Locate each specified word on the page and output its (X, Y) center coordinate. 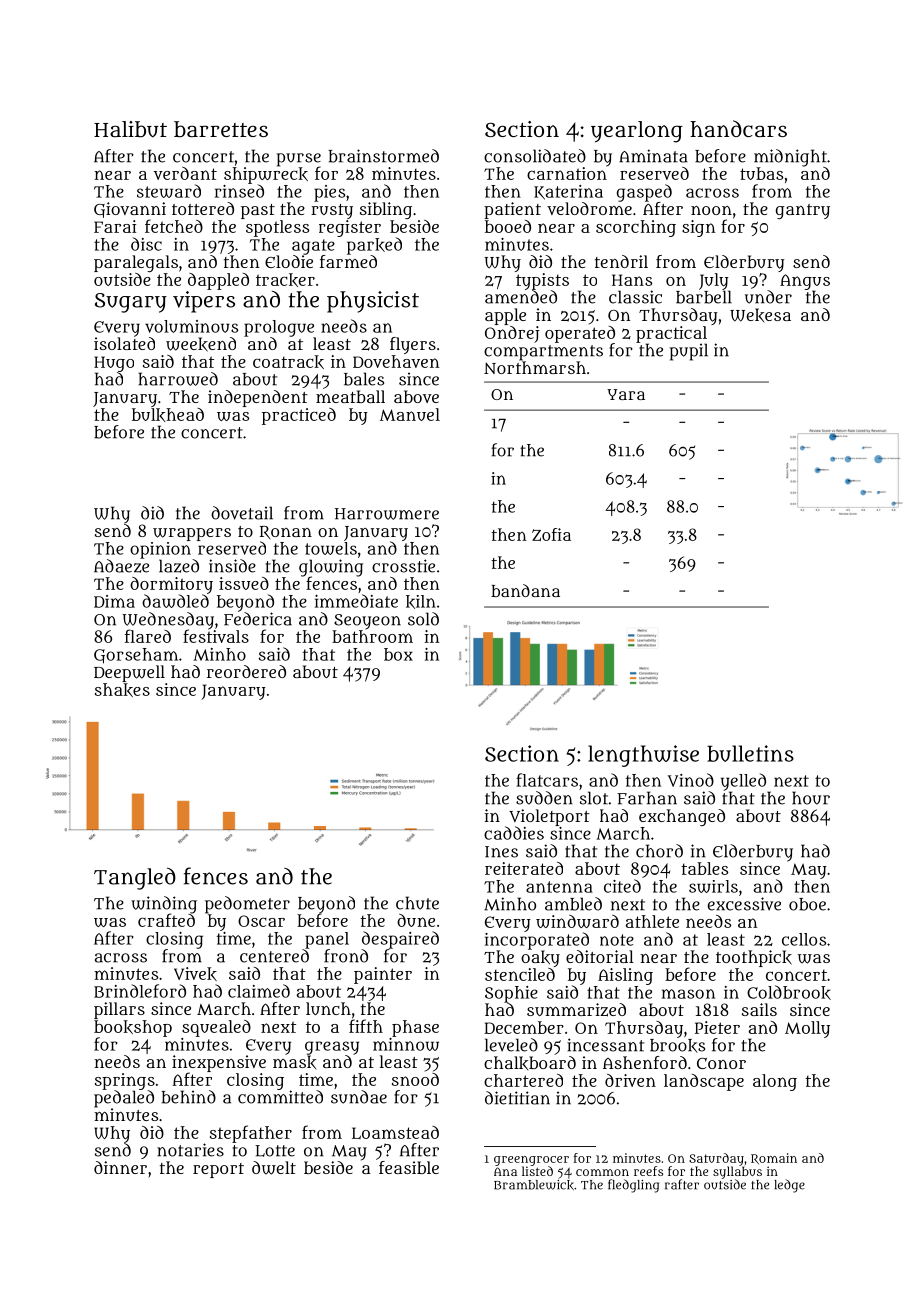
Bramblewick (534, 1185)
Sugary (131, 303)
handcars (738, 128)
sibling (386, 210)
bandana (525, 590)
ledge (789, 1186)
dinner (120, 1167)
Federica (258, 619)
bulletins (750, 753)
